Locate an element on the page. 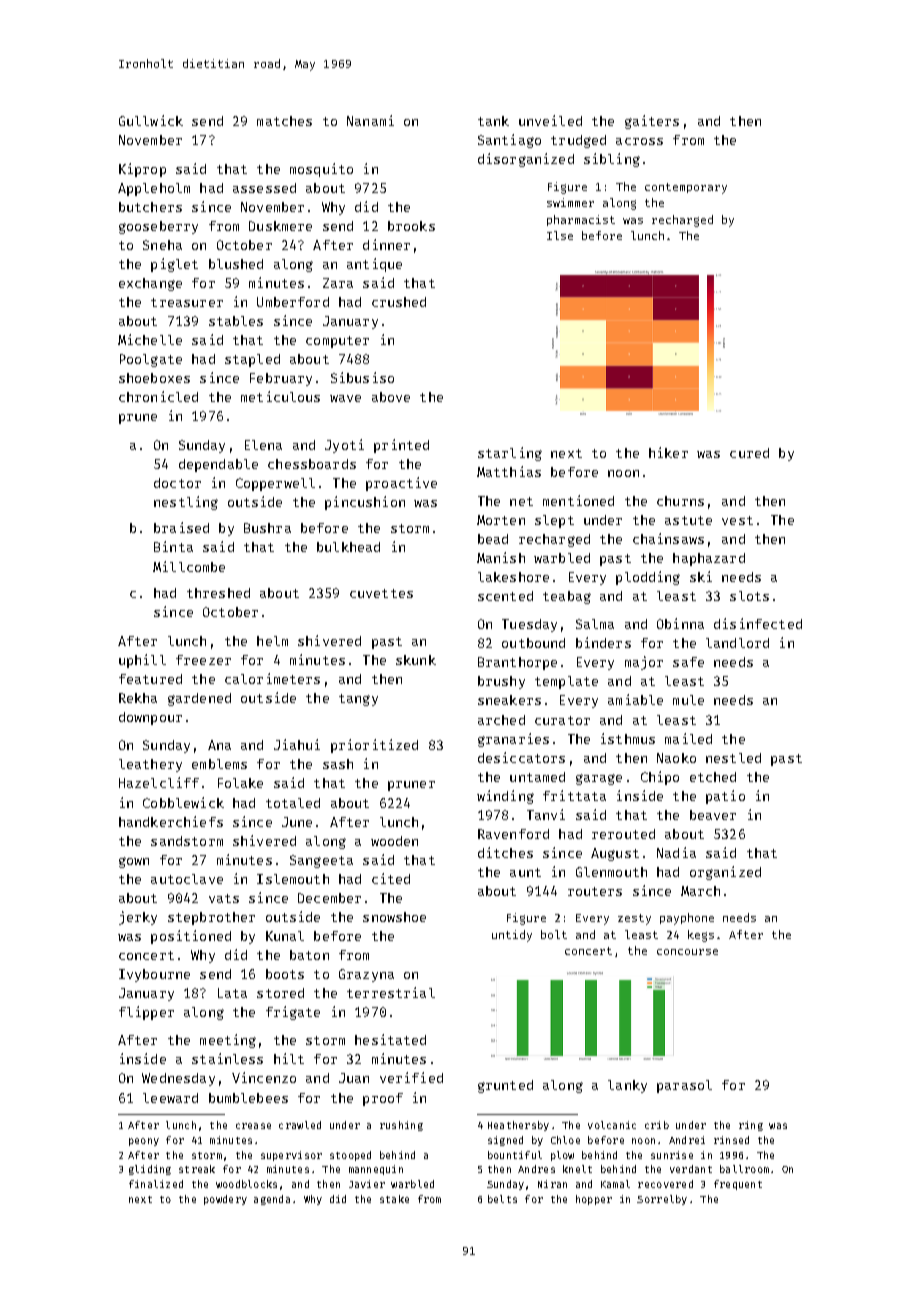 This document has width=924, height=1308. hiker is located at coordinates (668, 452).
